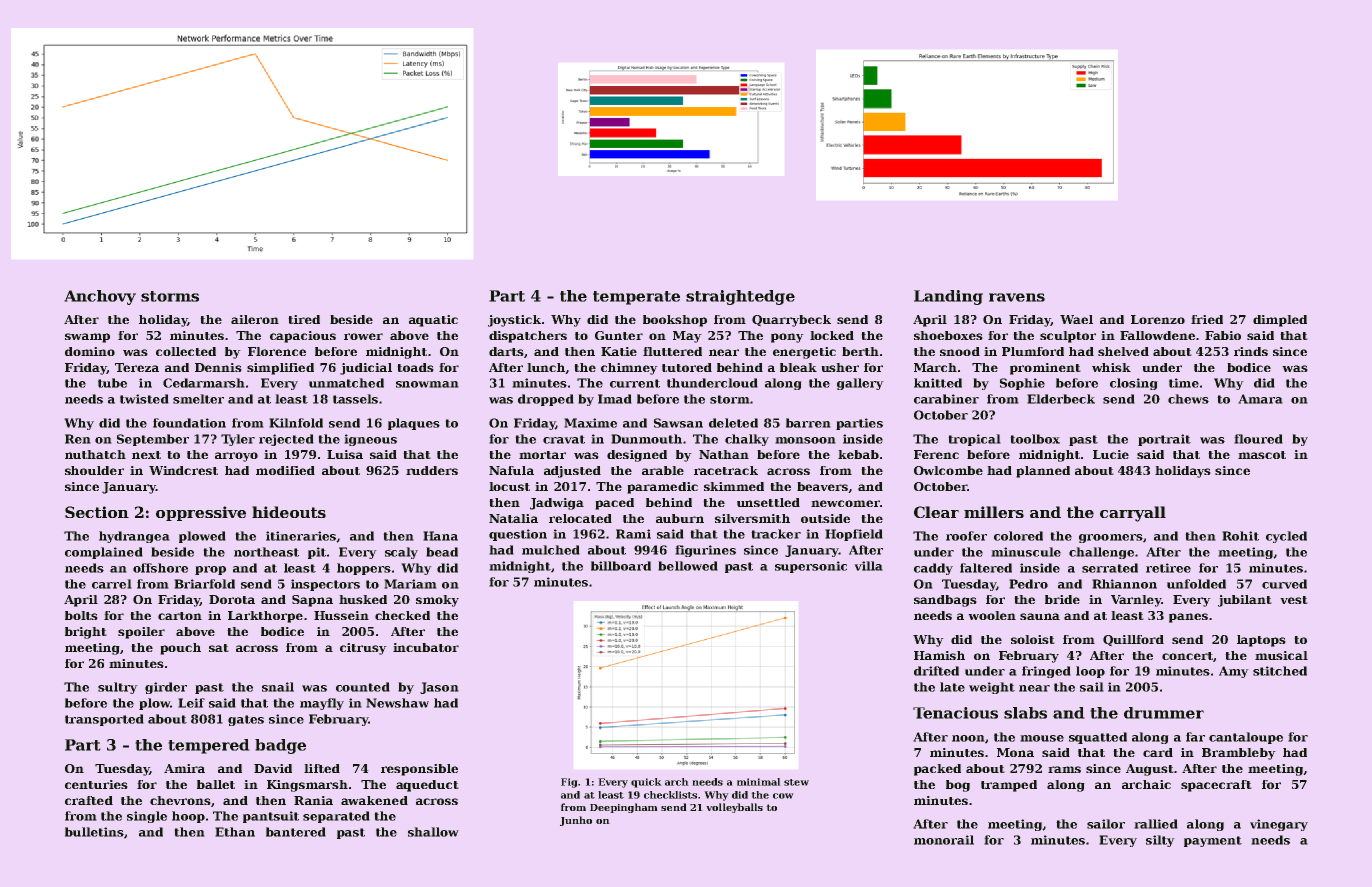 Image resolution: width=1372 pixels, height=887 pixels. I want to click on monorail, so click(944, 840).
